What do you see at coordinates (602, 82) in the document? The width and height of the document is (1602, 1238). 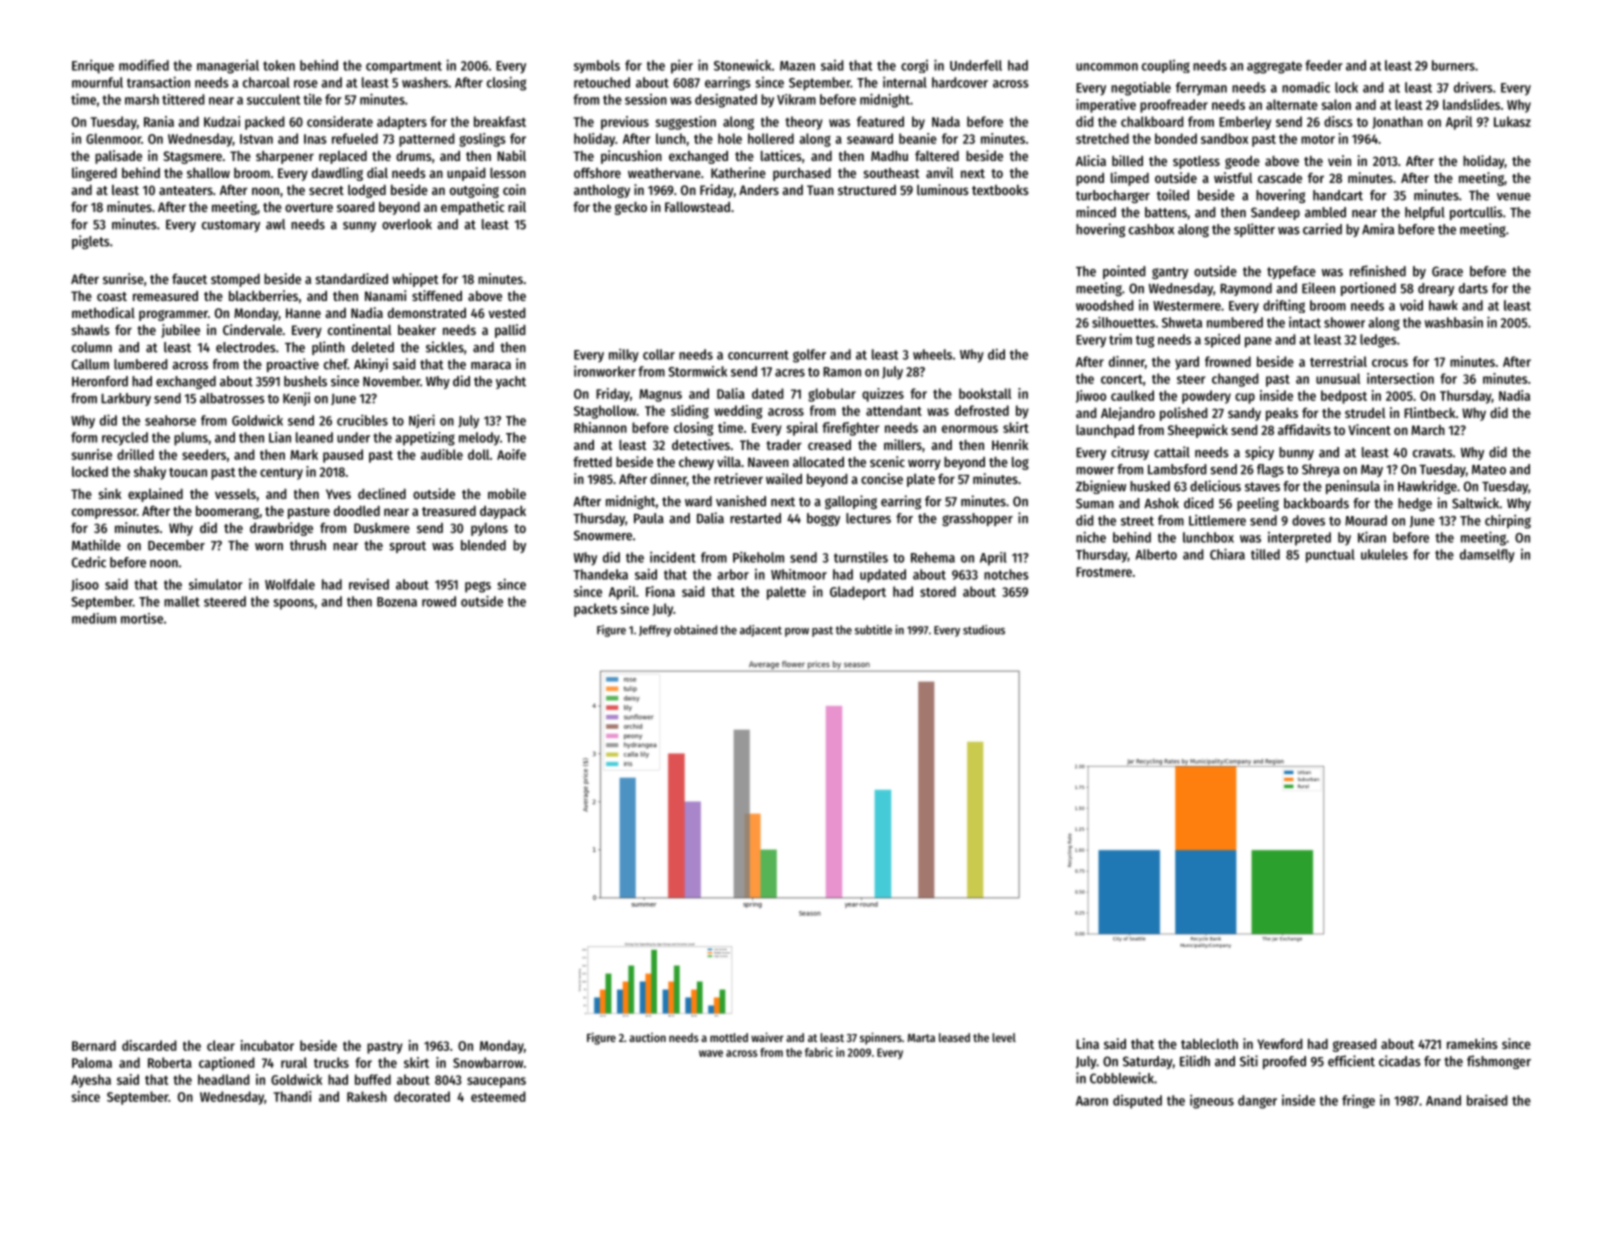 I see `retouched` at bounding box center [602, 82].
